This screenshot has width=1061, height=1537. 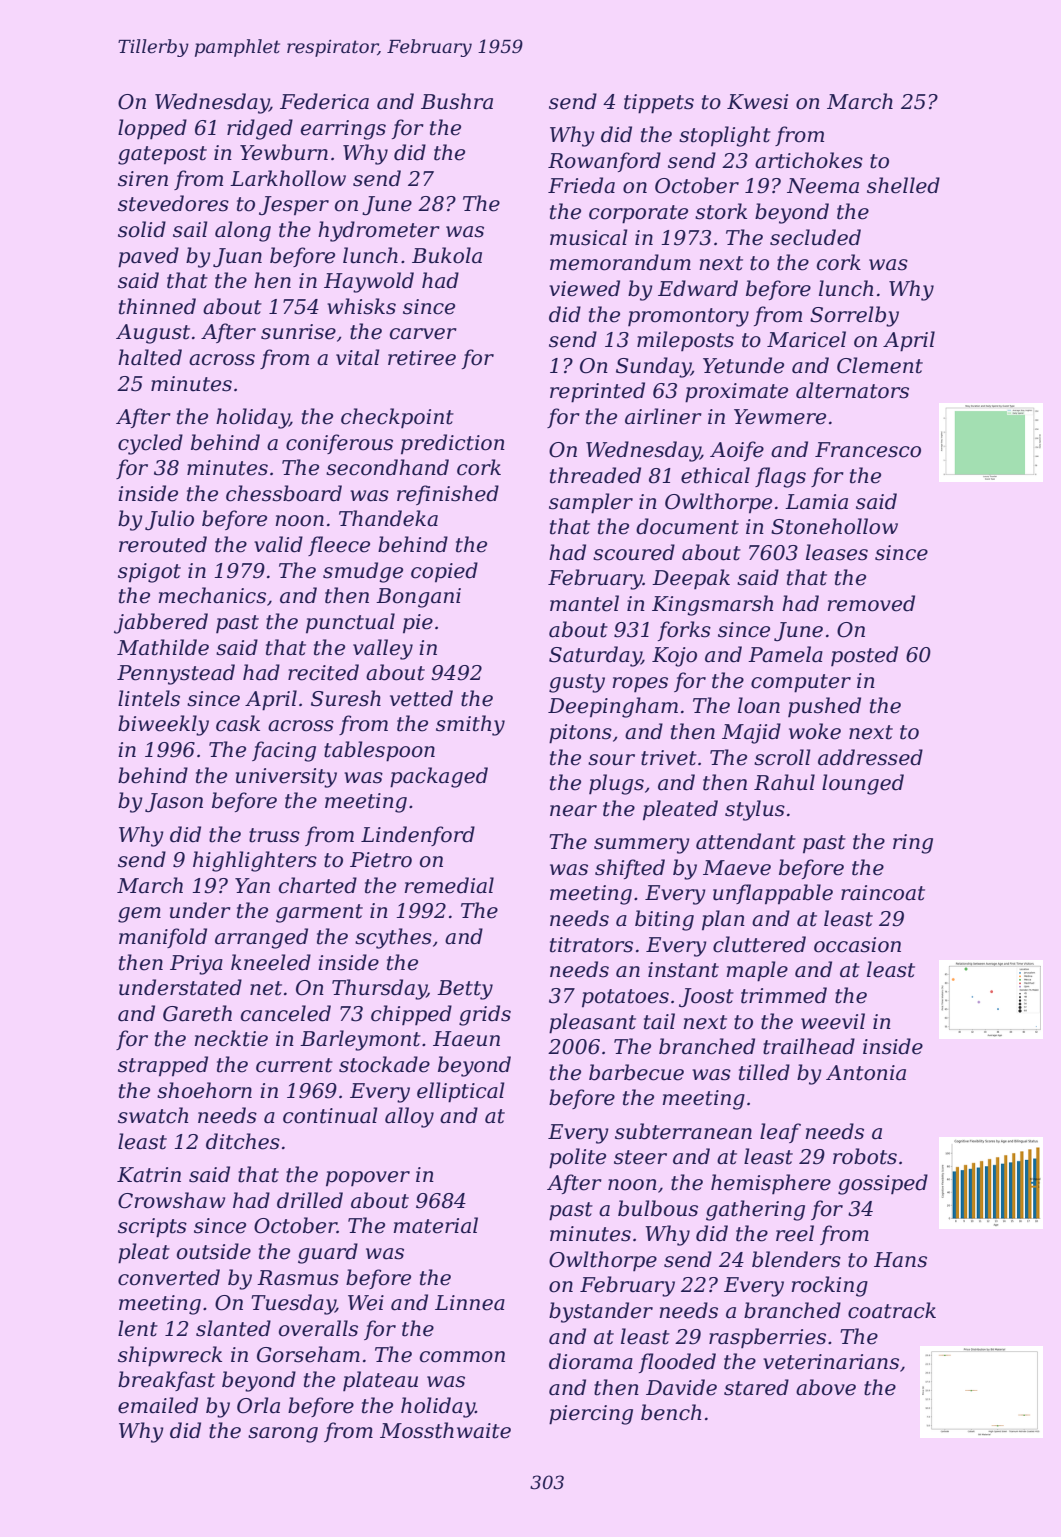 I want to click on sarong, so click(x=283, y=1435).
